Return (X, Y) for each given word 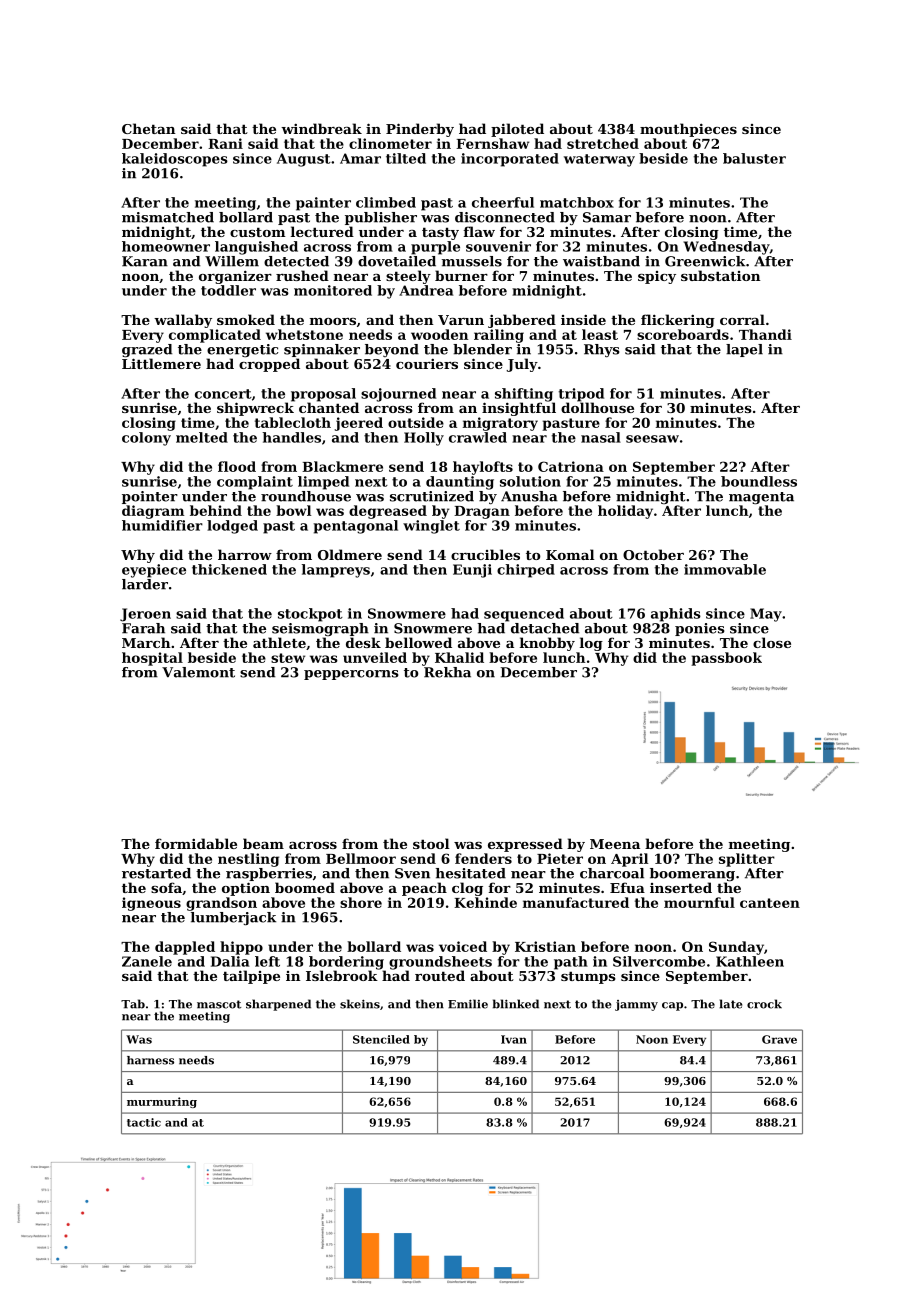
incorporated (510, 160)
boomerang (692, 874)
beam (263, 843)
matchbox (577, 202)
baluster (754, 158)
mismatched (168, 217)
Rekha (447, 672)
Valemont (198, 672)
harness (150, 1060)
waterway (599, 160)
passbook (726, 659)
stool (431, 843)
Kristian (545, 946)
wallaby (183, 321)
